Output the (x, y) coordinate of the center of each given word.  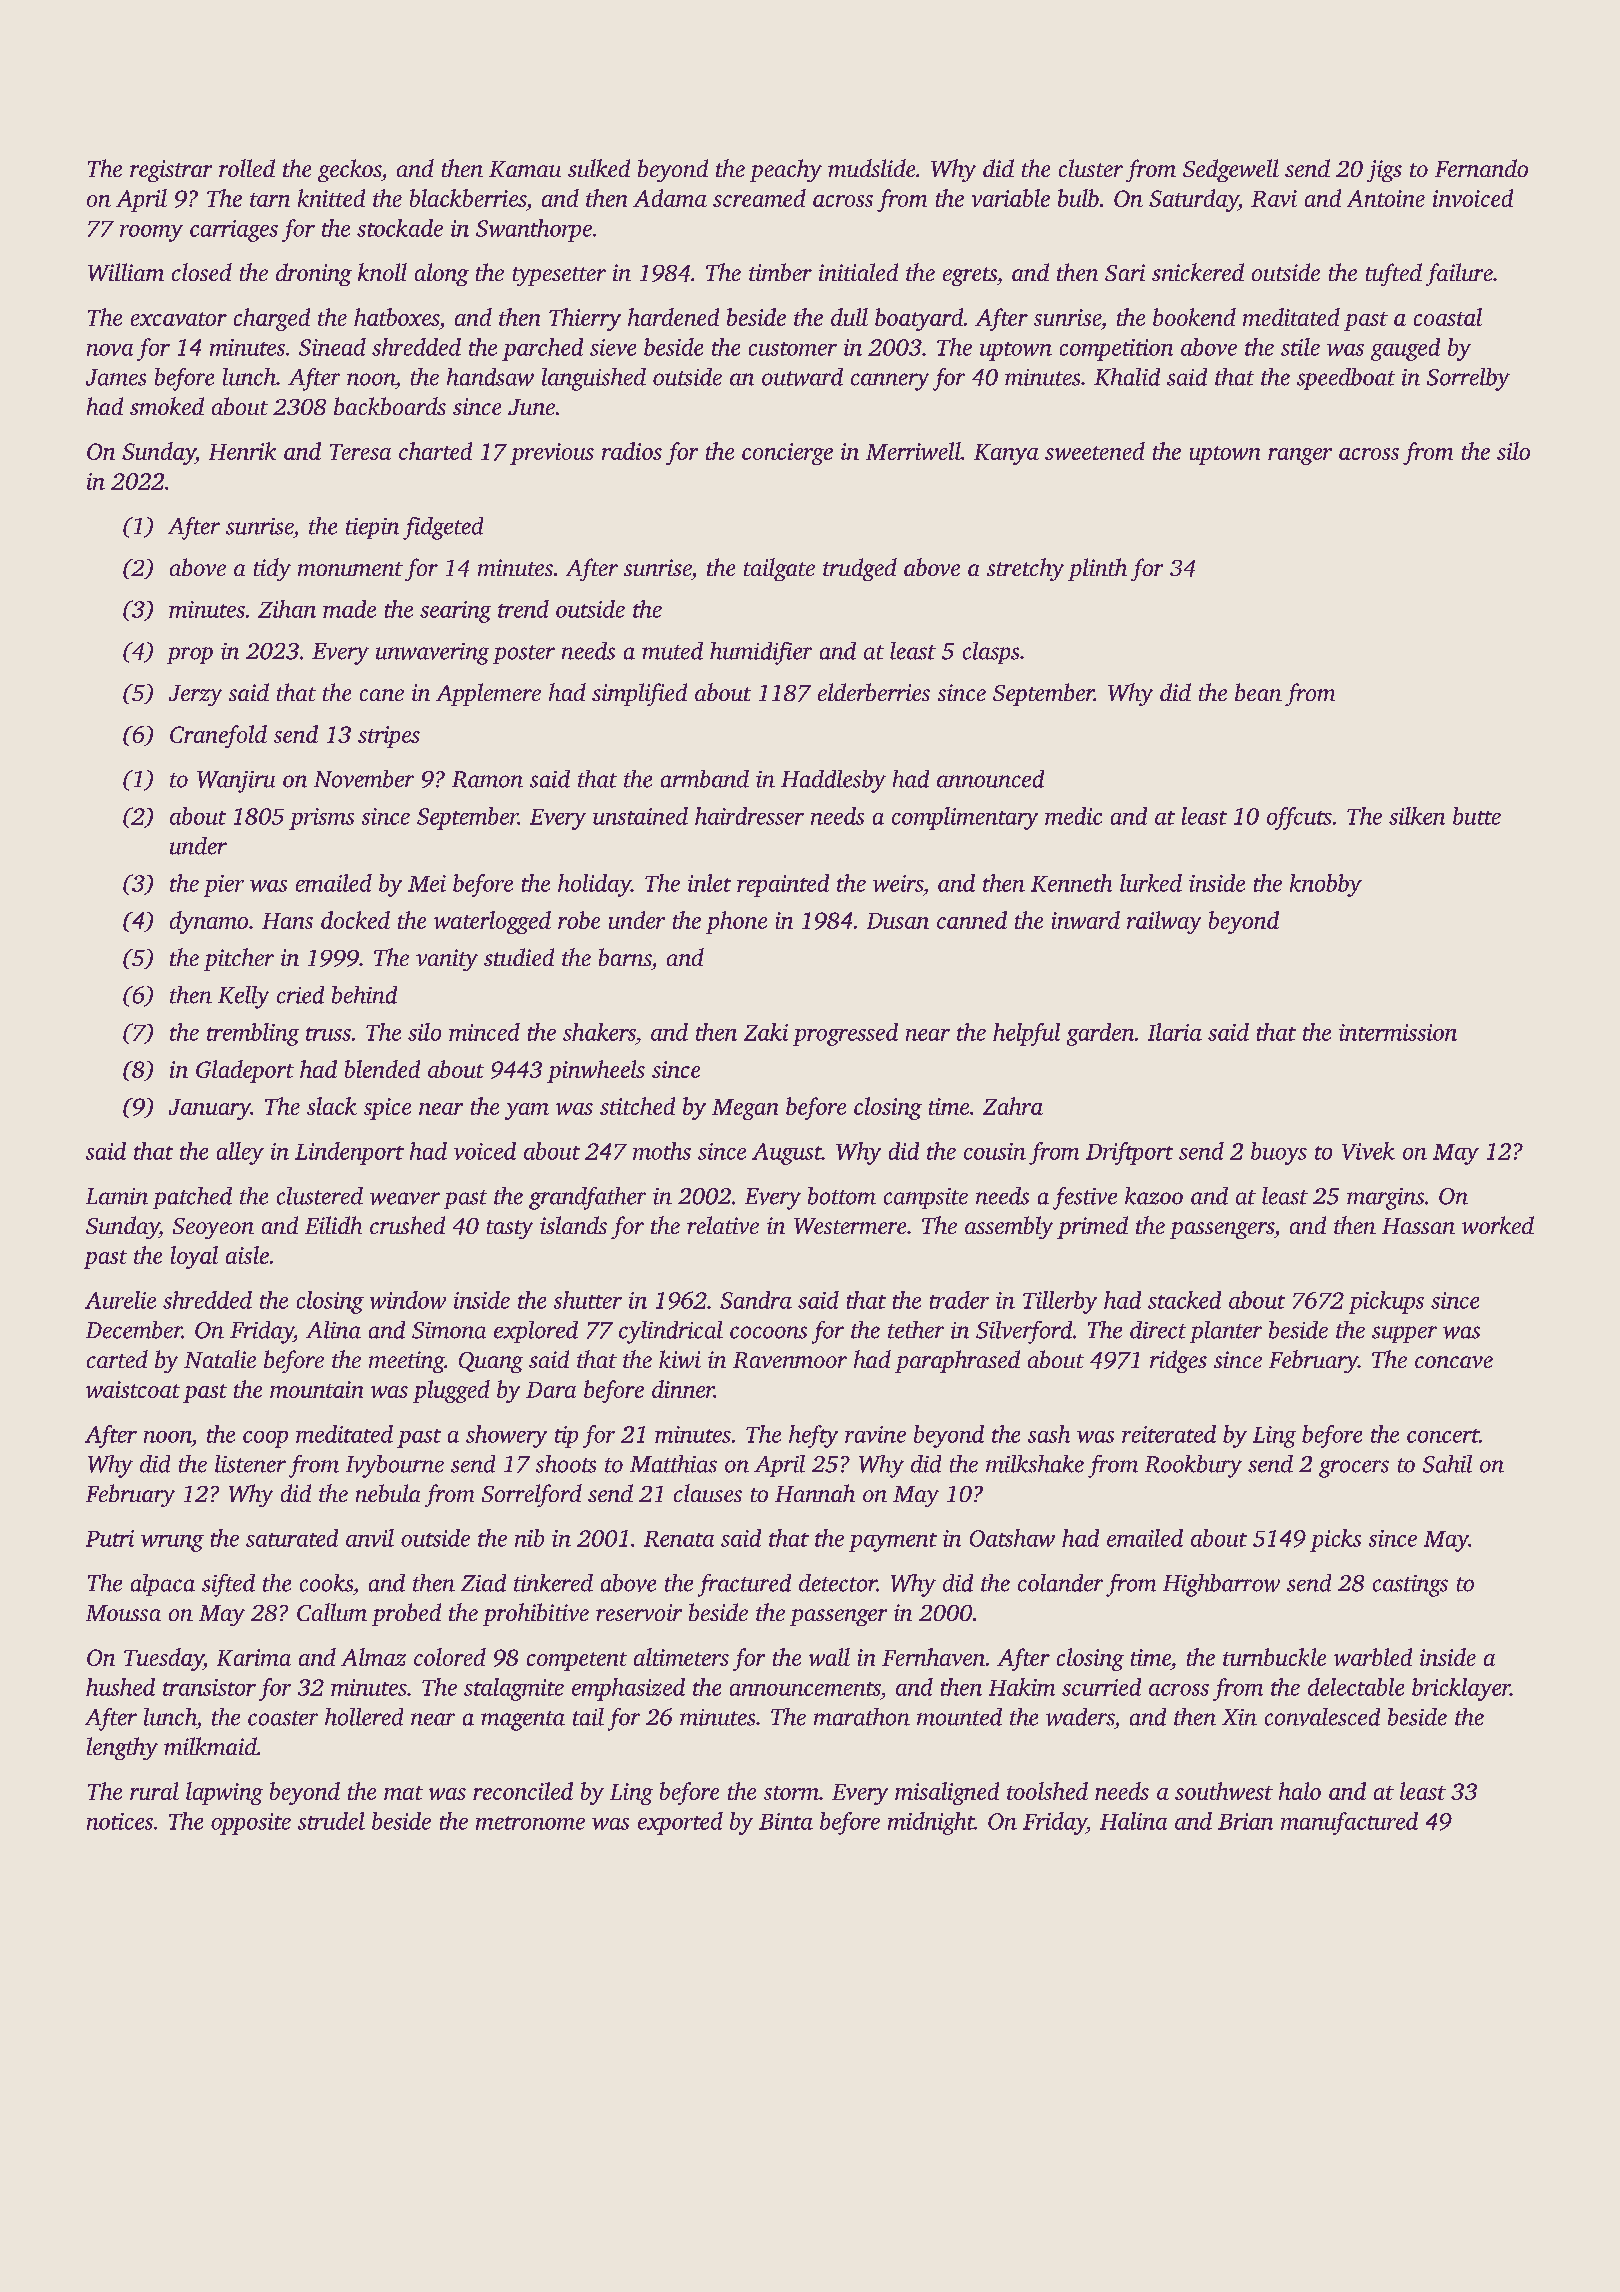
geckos (349, 170)
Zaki (766, 1032)
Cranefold (218, 736)
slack (332, 1106)
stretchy (1025, 569)
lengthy (122, 1748)
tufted (1394, 274)
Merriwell (913, 451)
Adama (670, 198)
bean (1258, 692)
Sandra (756, 1300)
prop (190, 655)
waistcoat (133, 1389)
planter (1226, 1332)
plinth (1097, 569)
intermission (1398, 1032)
